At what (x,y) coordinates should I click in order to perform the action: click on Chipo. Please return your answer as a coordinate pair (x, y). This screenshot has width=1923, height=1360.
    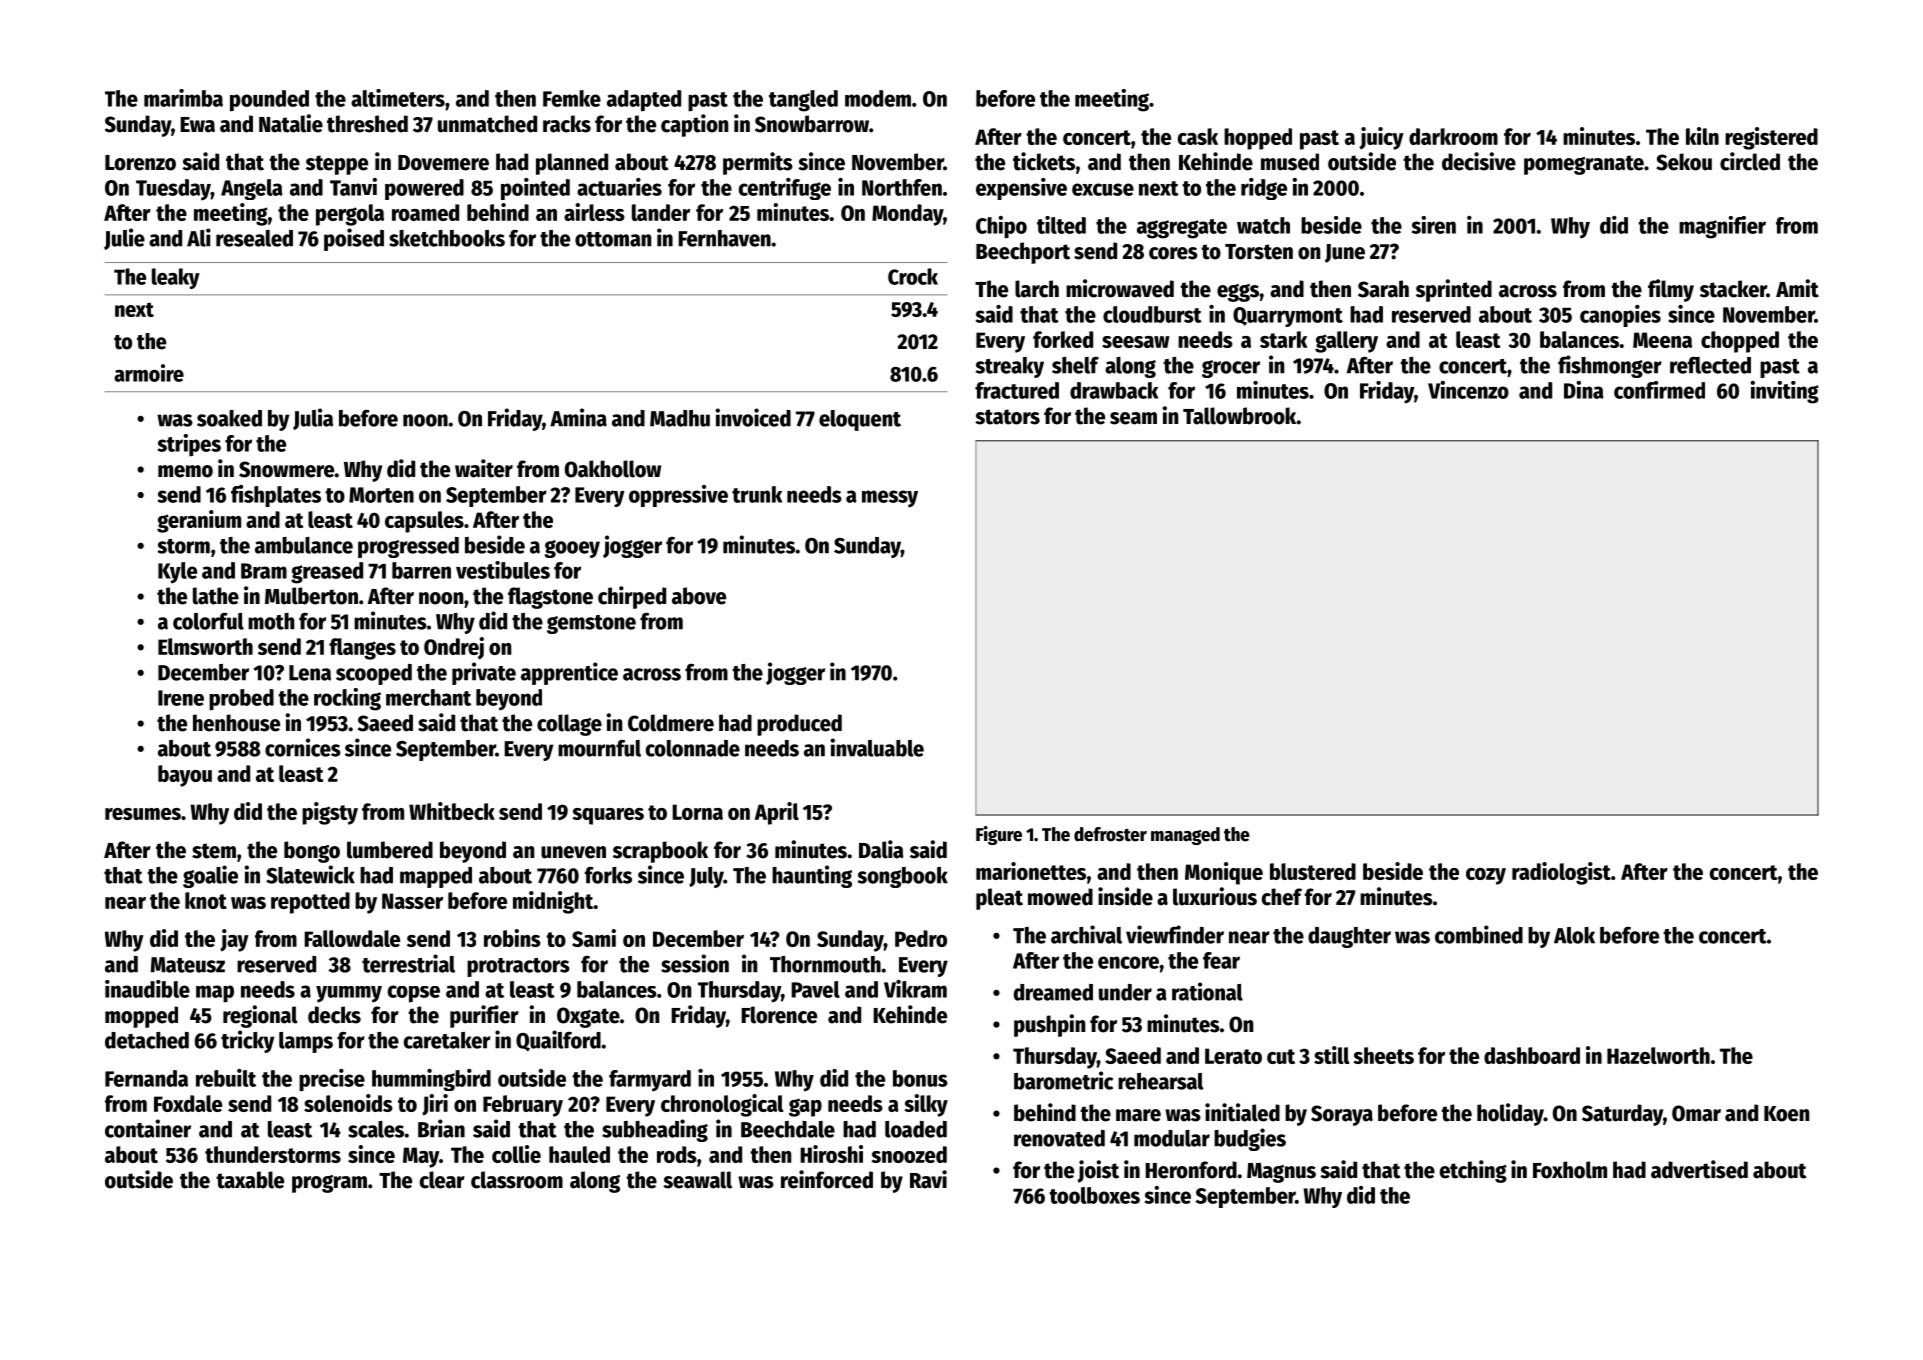
    Looking at the image, I should click on (1001, 227).
